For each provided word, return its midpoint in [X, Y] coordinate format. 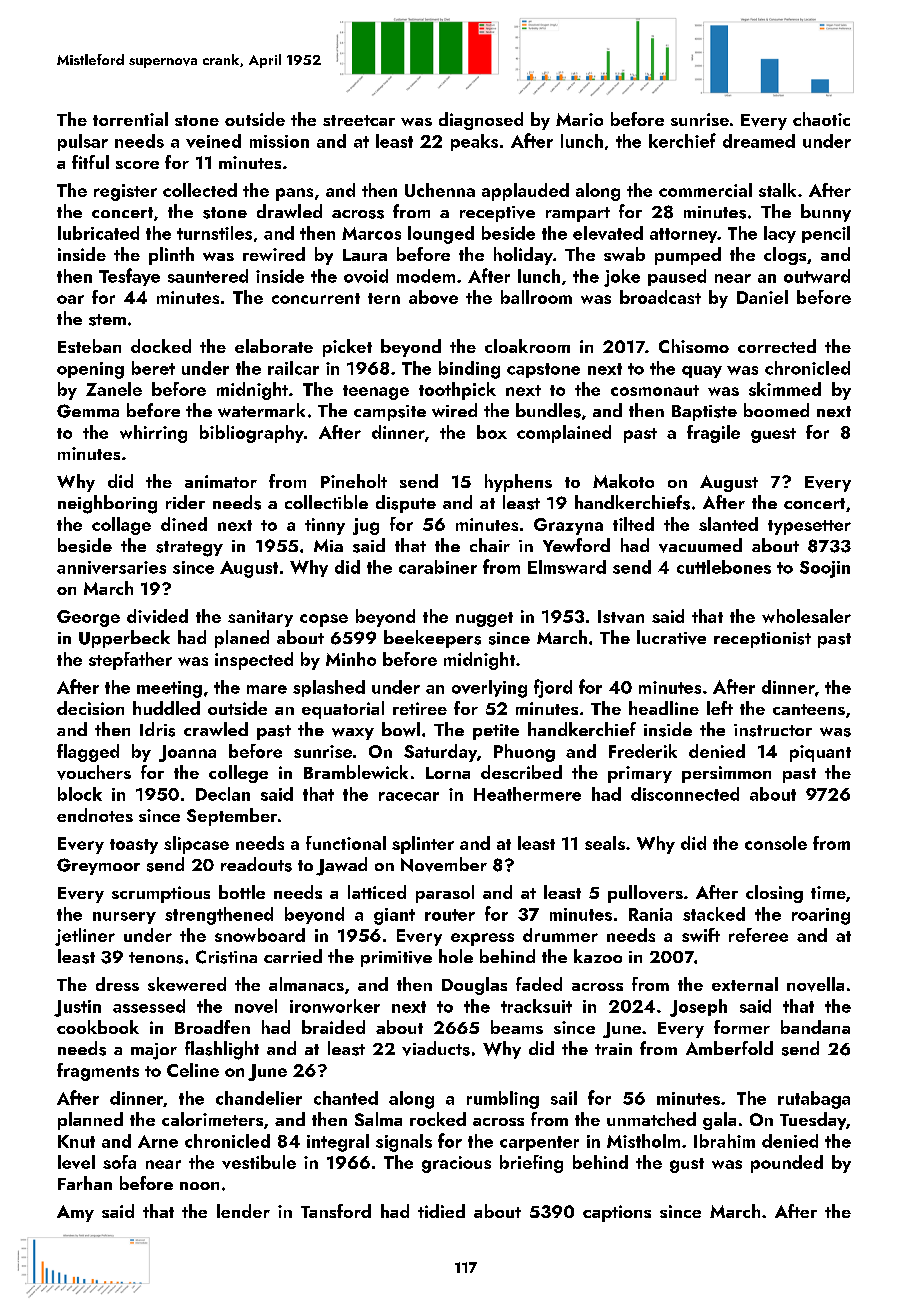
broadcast [660, 297]
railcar [293, 368]
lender [243, 1211]
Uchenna [440, 190]
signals [404, 1143]
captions [617, 1213]
